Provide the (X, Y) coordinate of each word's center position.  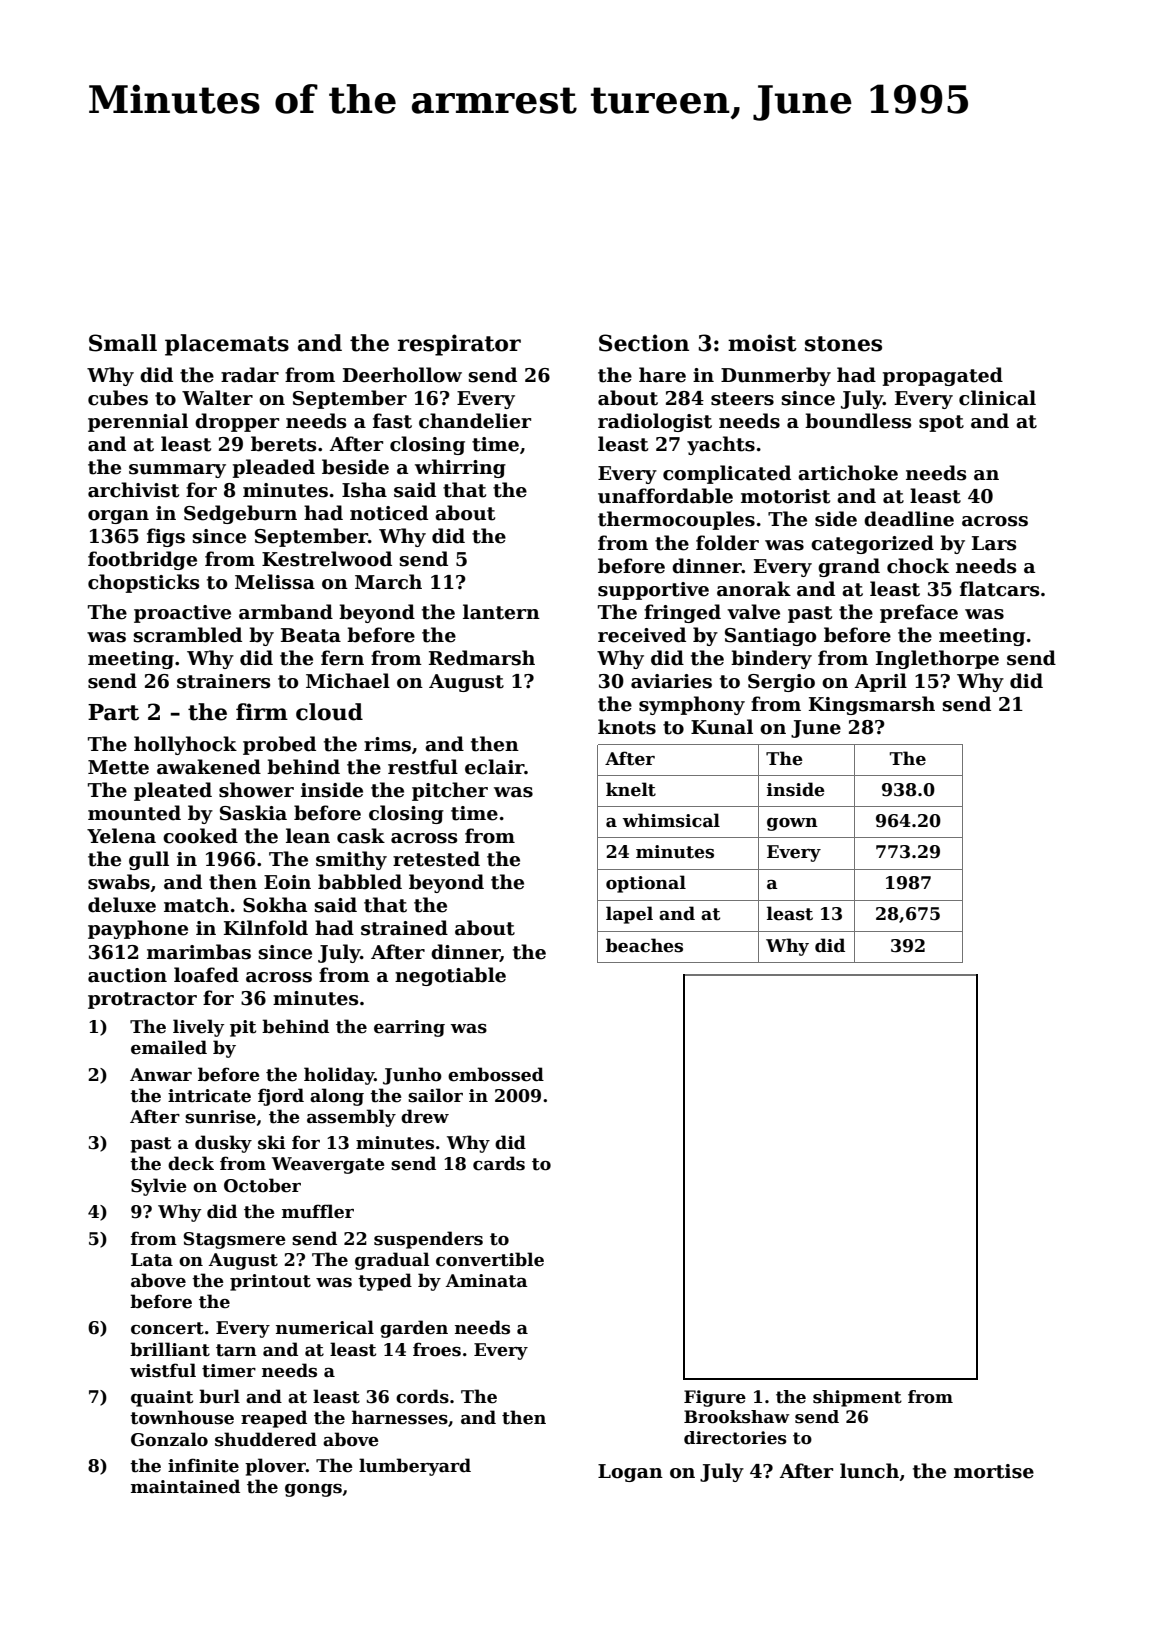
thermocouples (676, 520)
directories (735, 1438)
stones (843, 344)
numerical (325, 1327)
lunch (869, 1471)
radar (250, 375)
